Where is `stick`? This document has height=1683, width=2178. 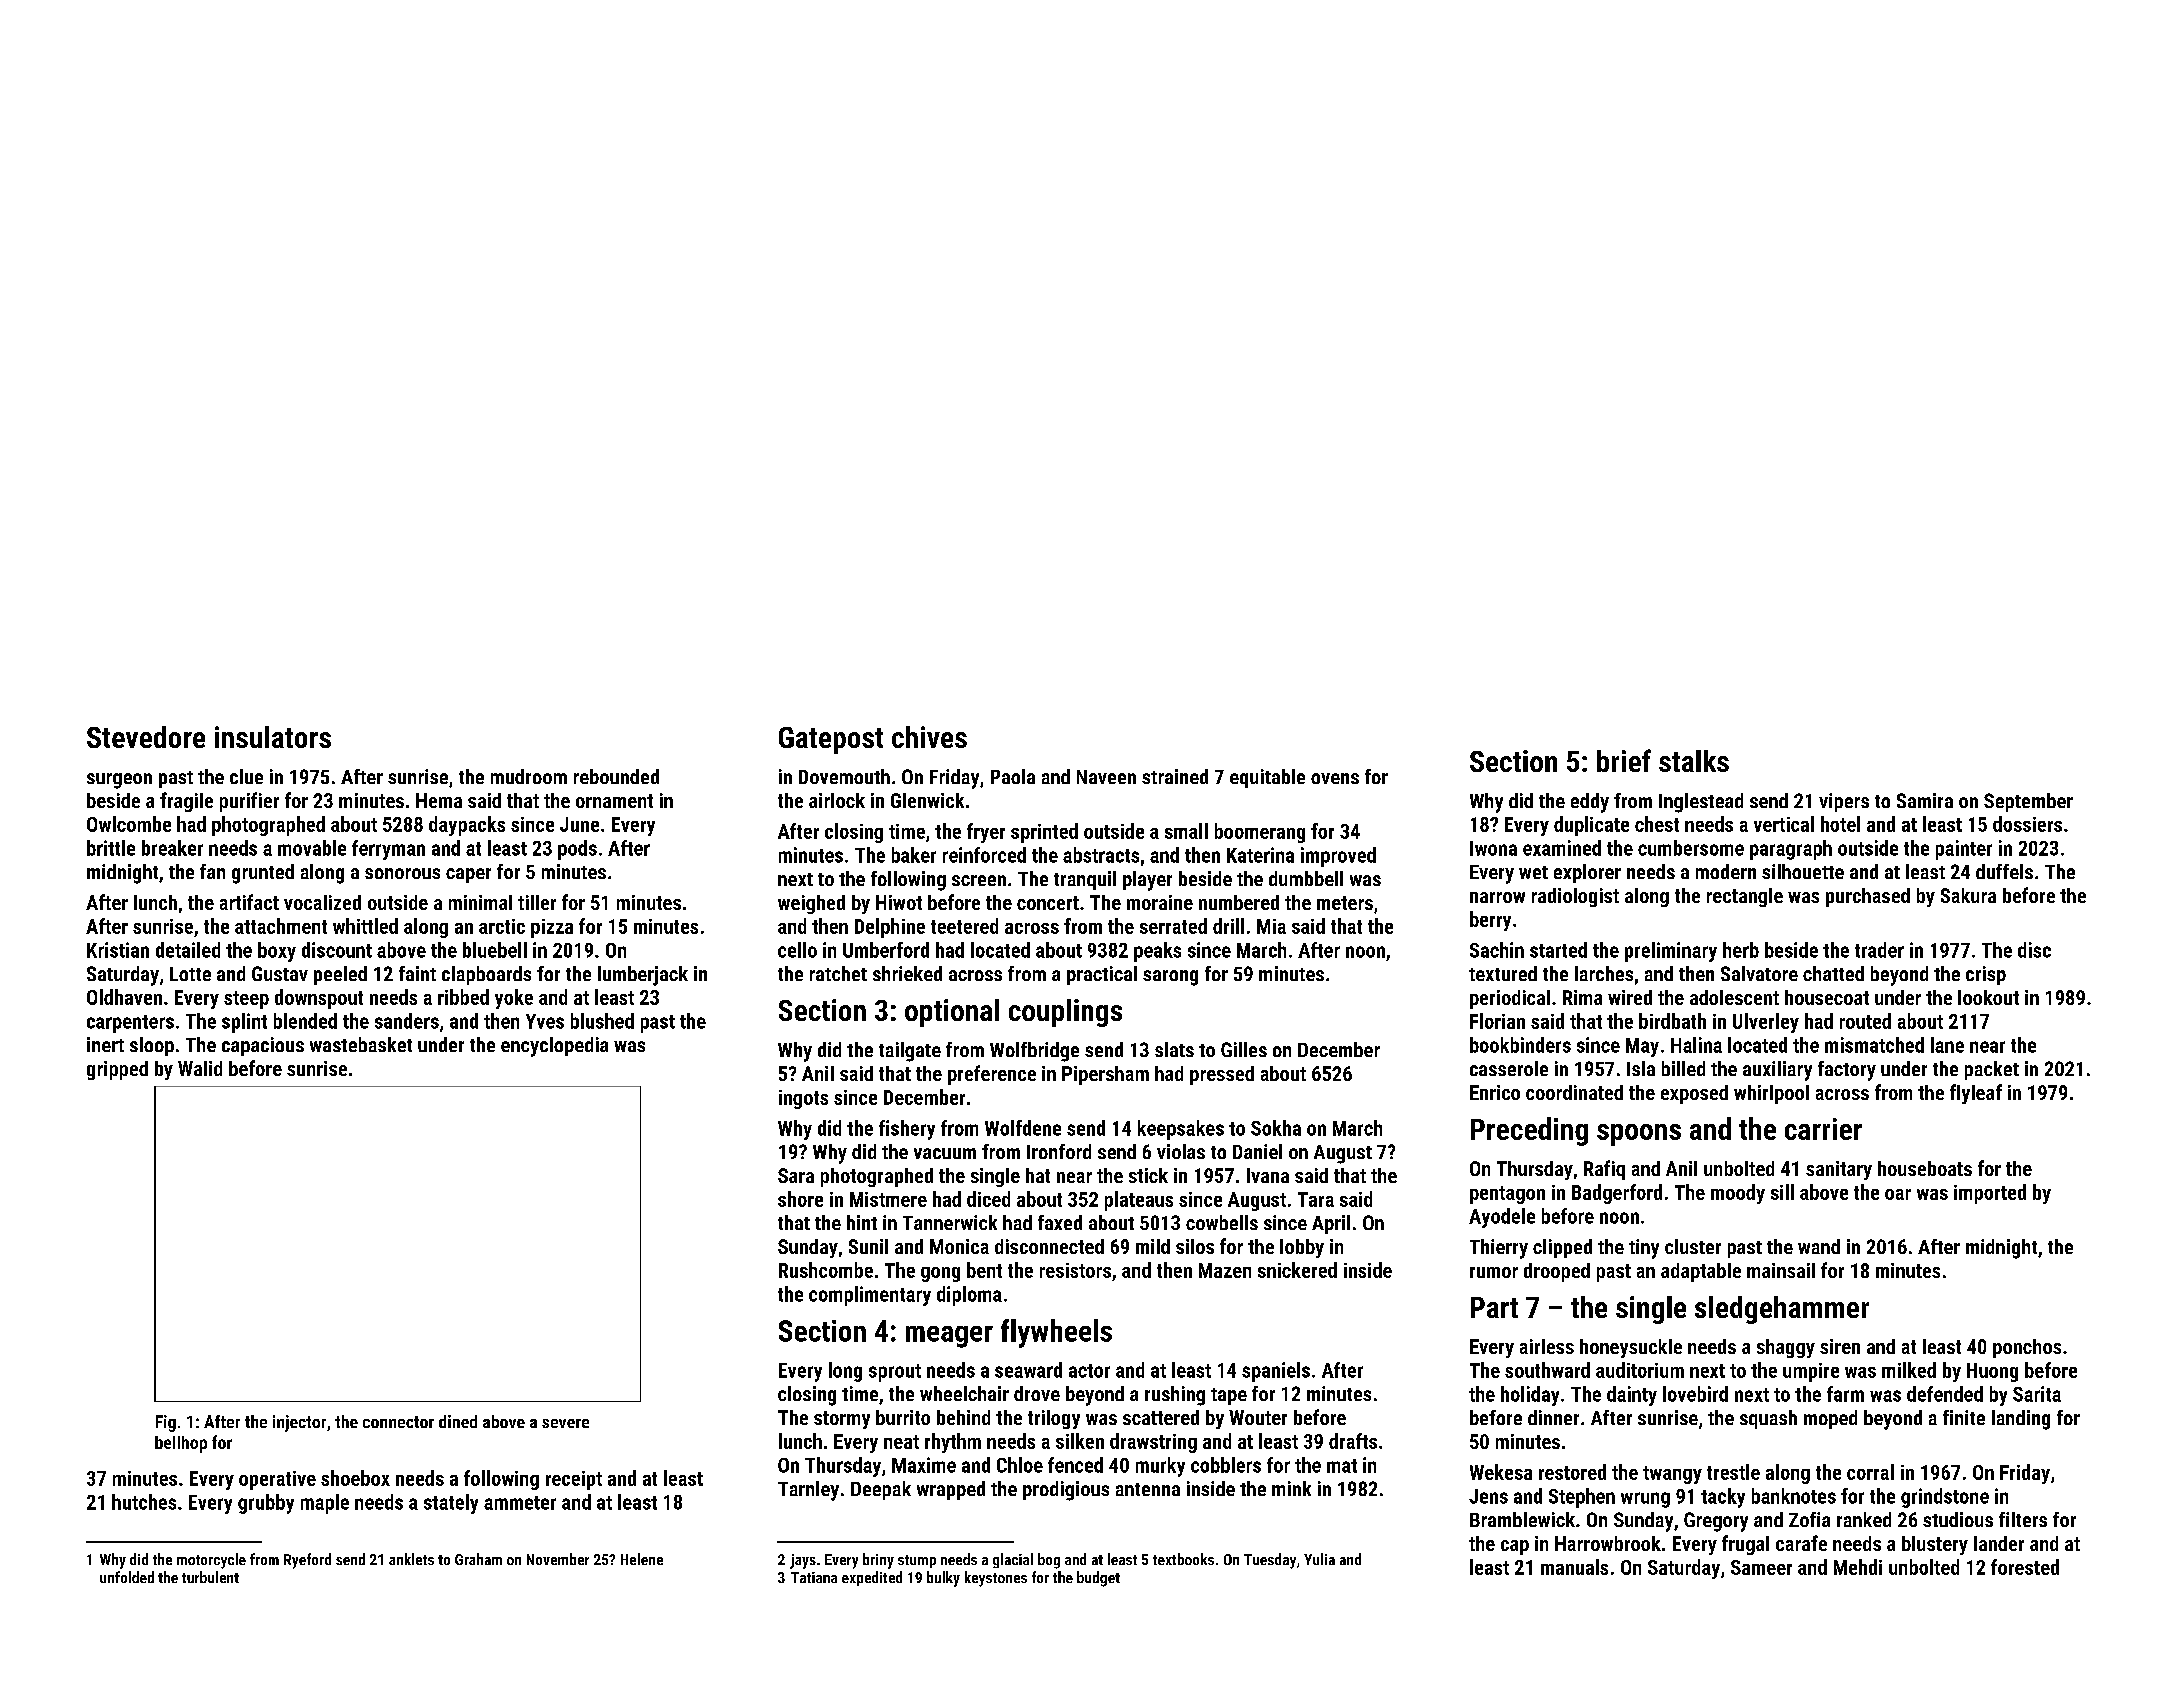
stick is located at coordinates (1148, 1175).
